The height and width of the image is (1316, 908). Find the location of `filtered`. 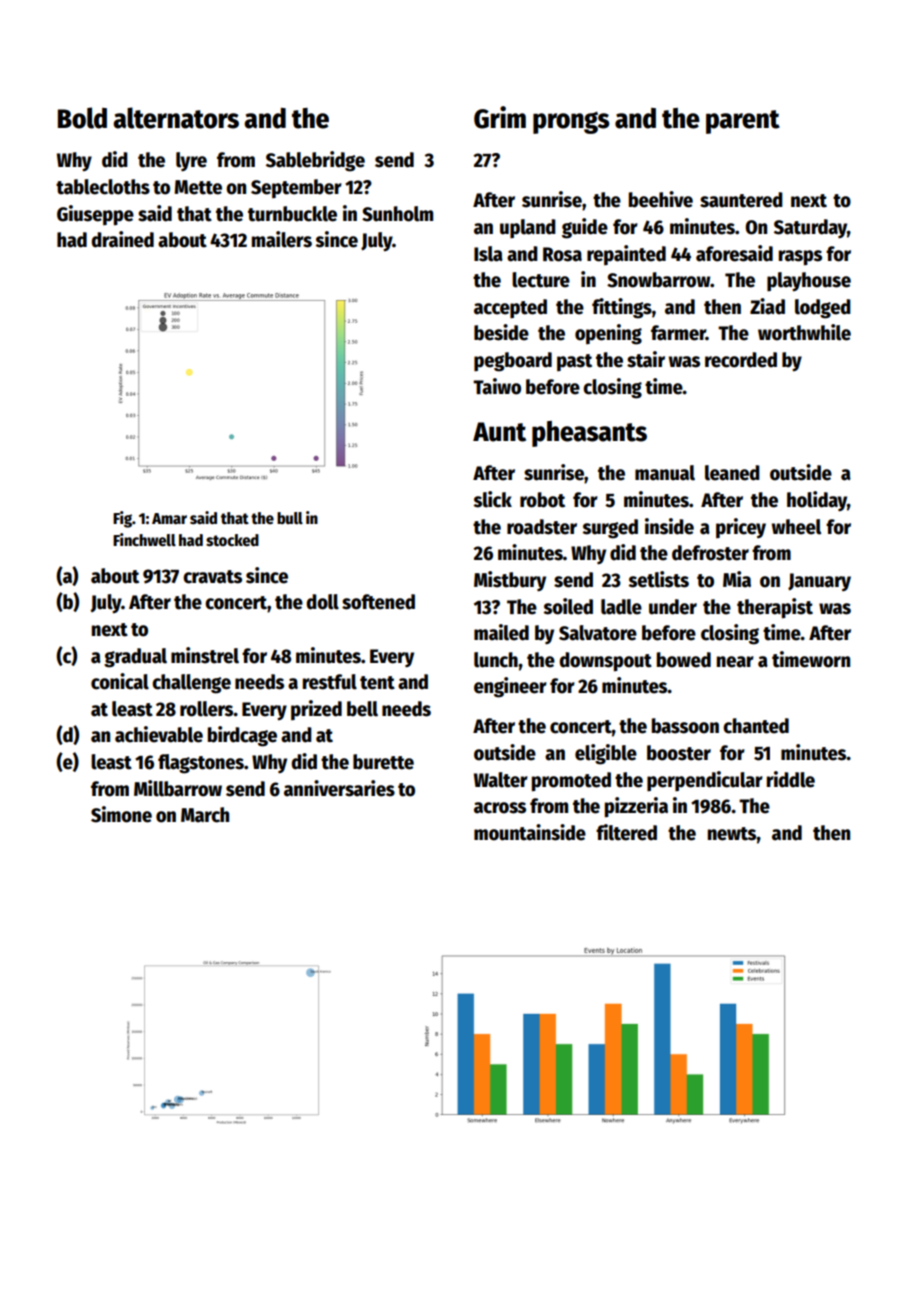

filtered is located at coordinates (626, 832).
